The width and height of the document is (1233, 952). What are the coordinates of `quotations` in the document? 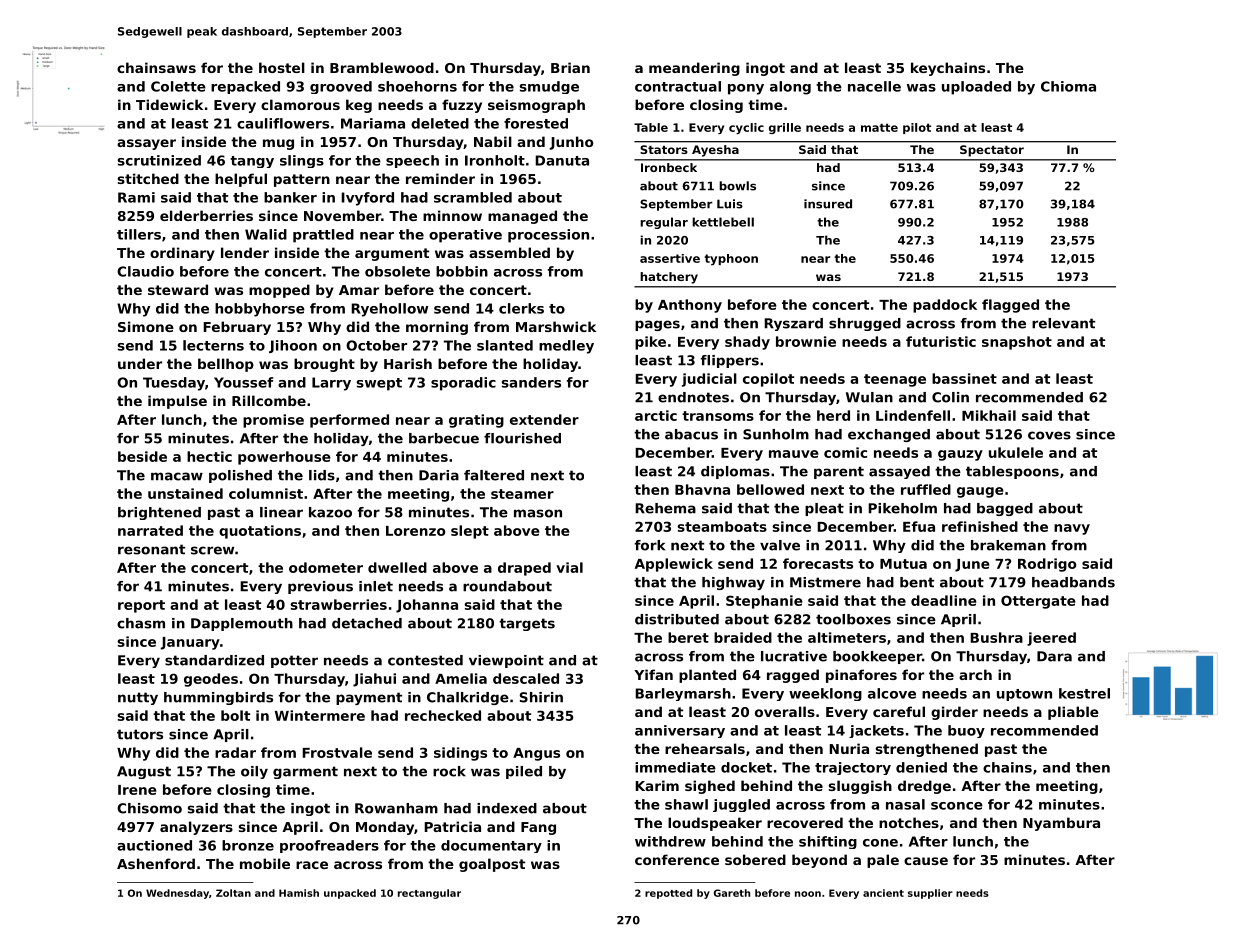 It's located at (260, 532).
